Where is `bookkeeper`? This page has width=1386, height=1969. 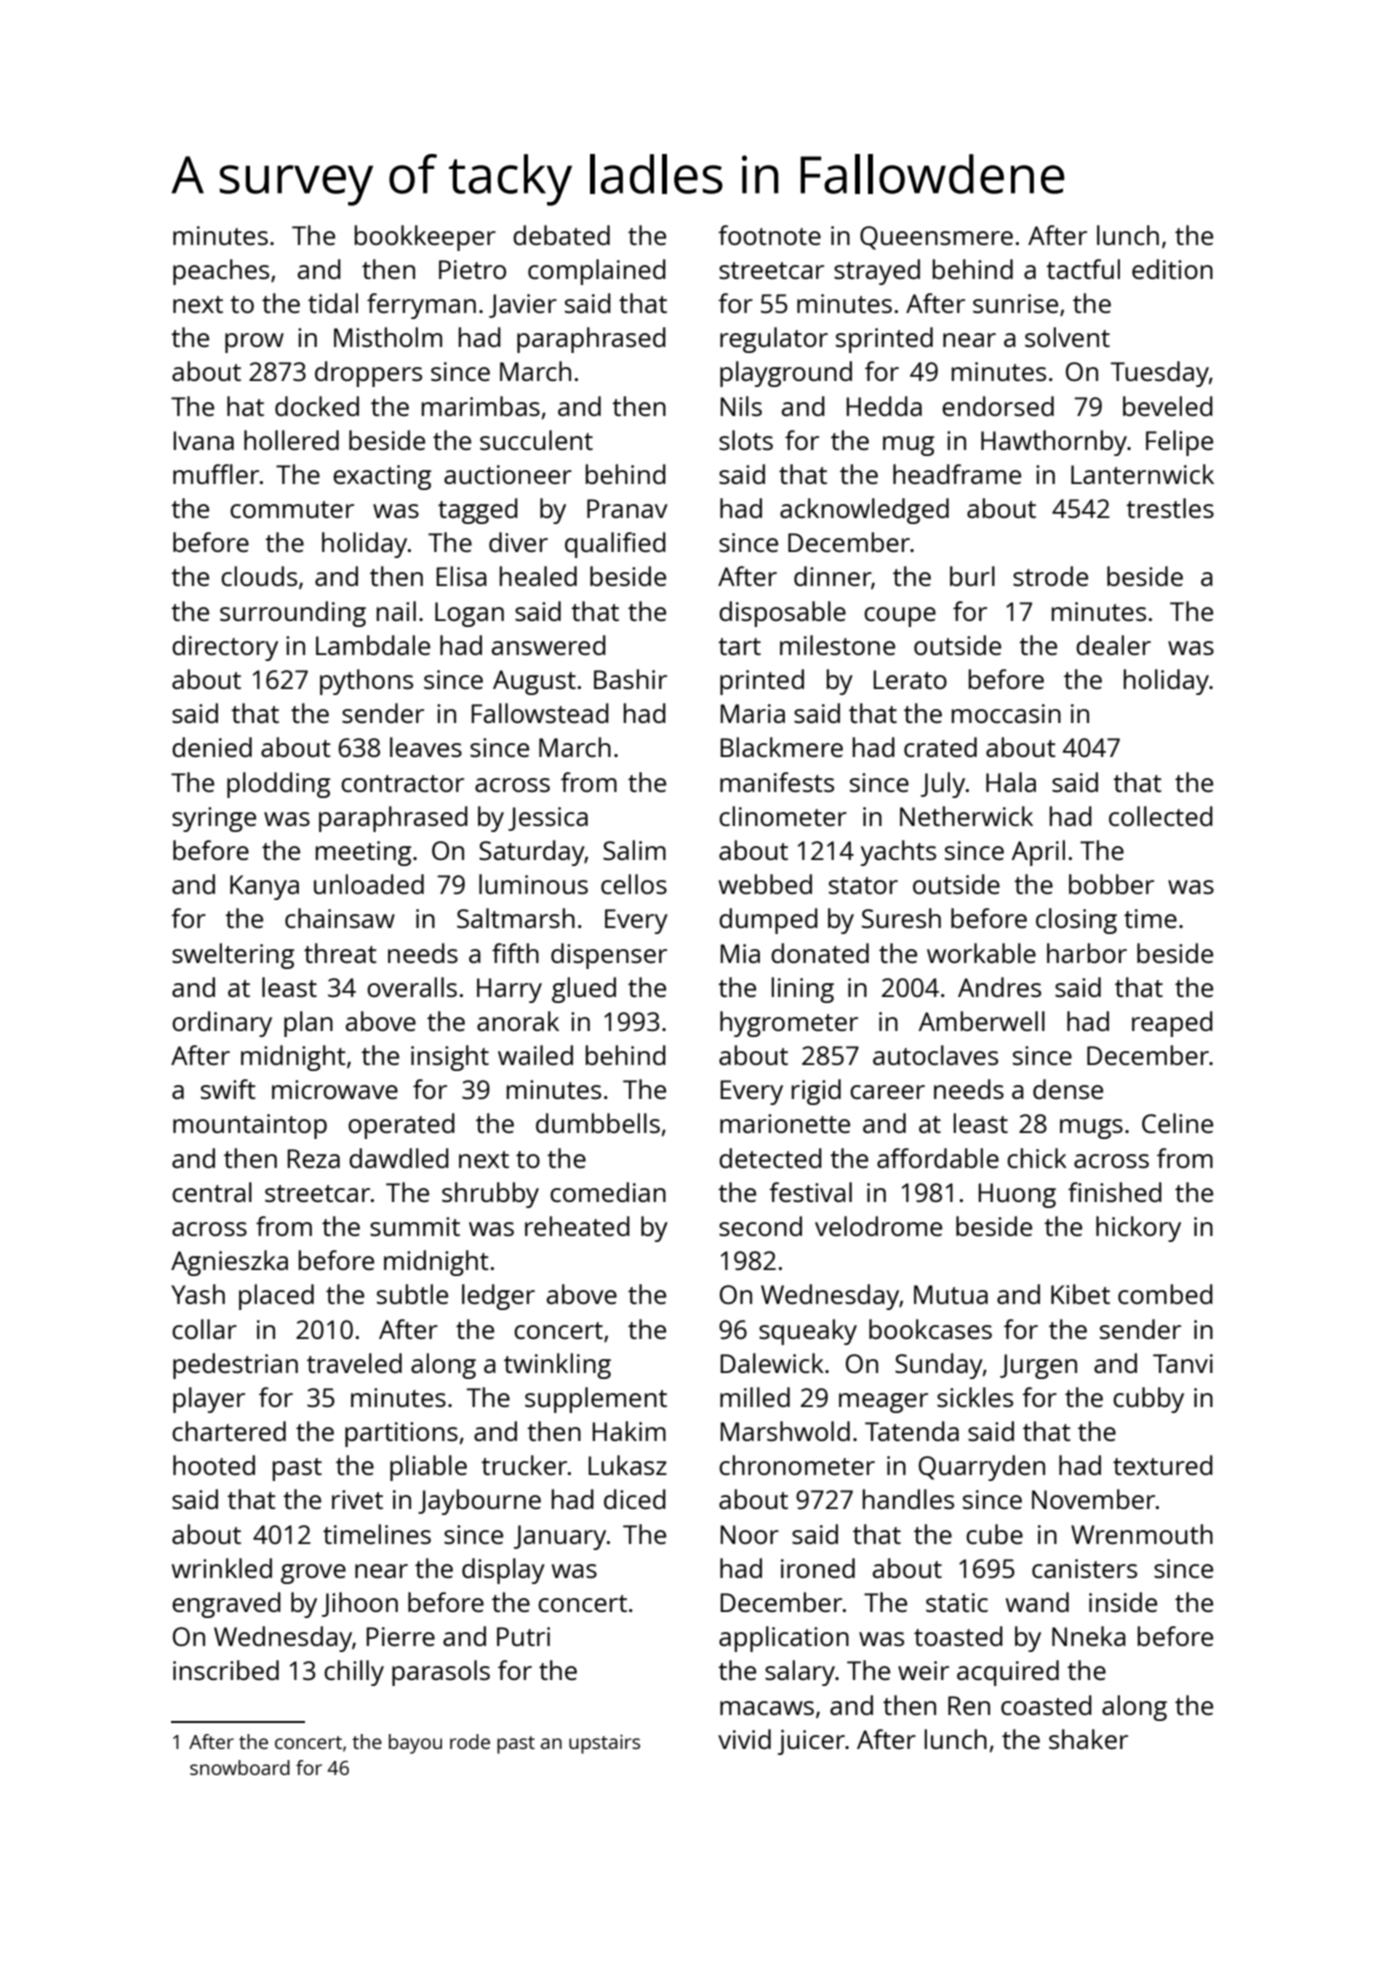 bookkeeper is located at coordinates (425, 238).
